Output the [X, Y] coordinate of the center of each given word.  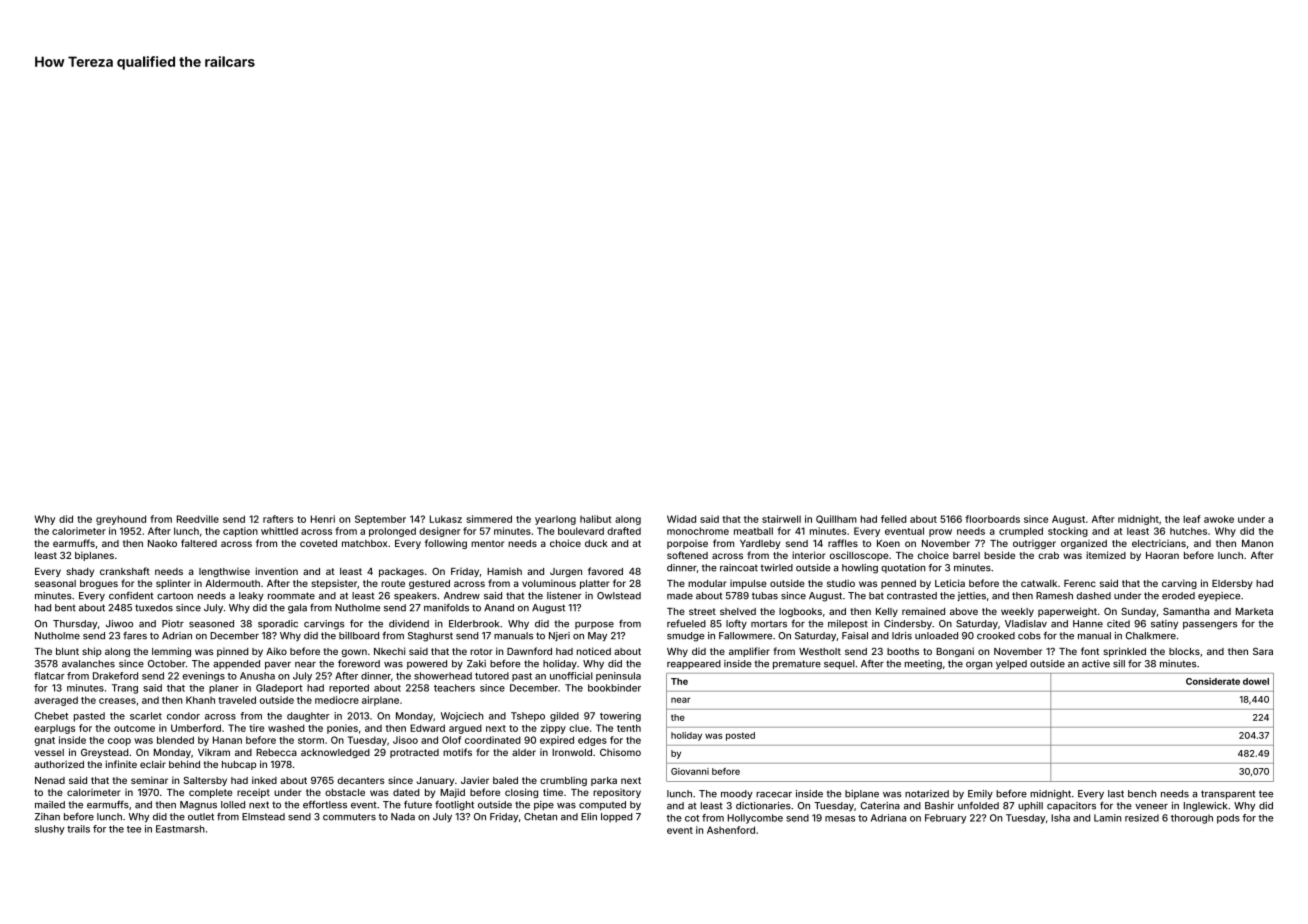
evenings [203, 677]
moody [737, 795]
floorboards [992, 519]
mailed [50, 805]
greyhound [121, 520]
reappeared [694, 664]
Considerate [1213, 681]
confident [131, 596]
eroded [1178, 596]
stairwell [781, 519]
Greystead [104, 753]
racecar [774, 795]
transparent [1228, 794]
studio [841, 583]
